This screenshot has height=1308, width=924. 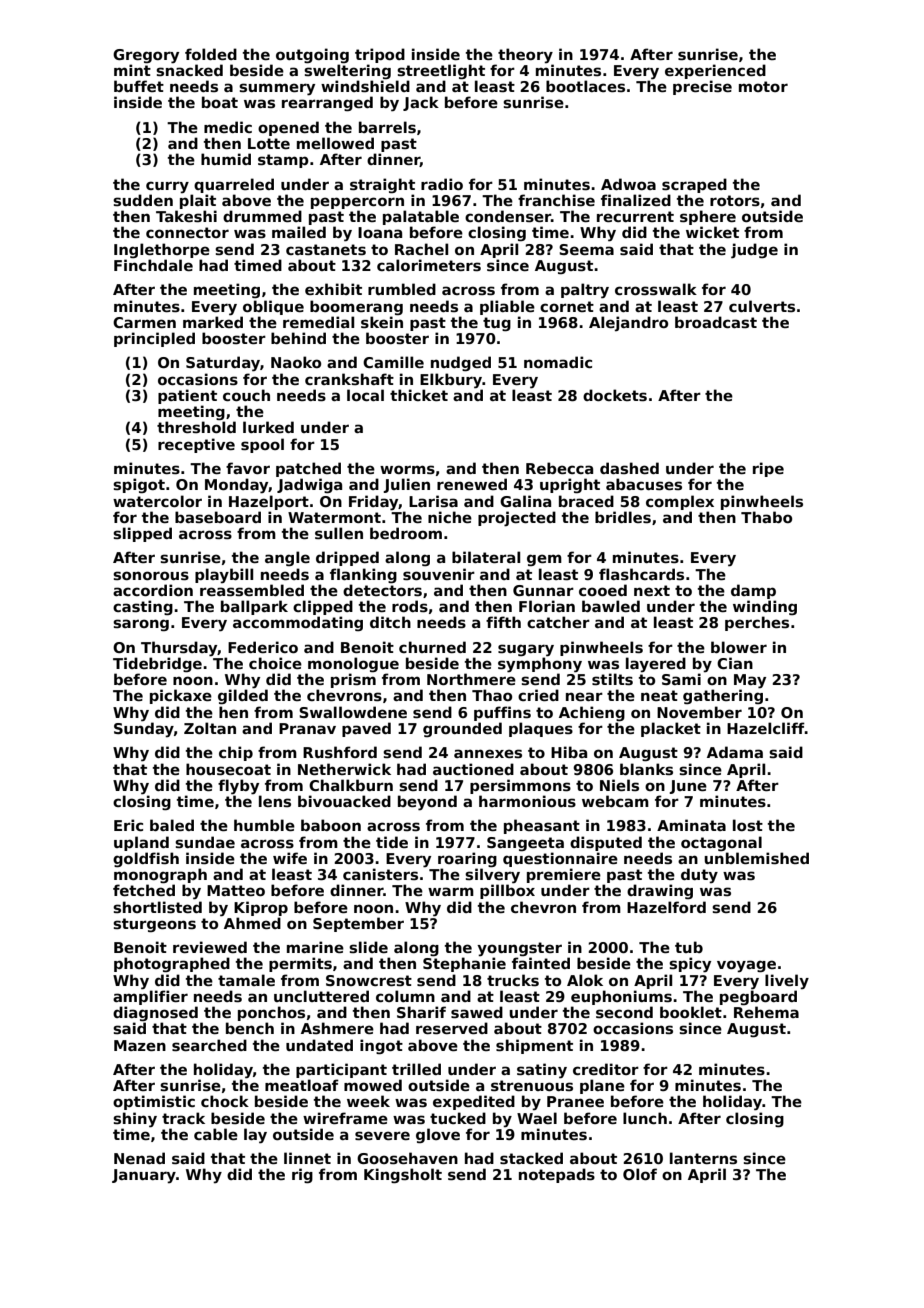 What do you see at coordinates (407, 1158) in the screenshot?
I see `Goosehaven` at bounding box center [407, 1158].
